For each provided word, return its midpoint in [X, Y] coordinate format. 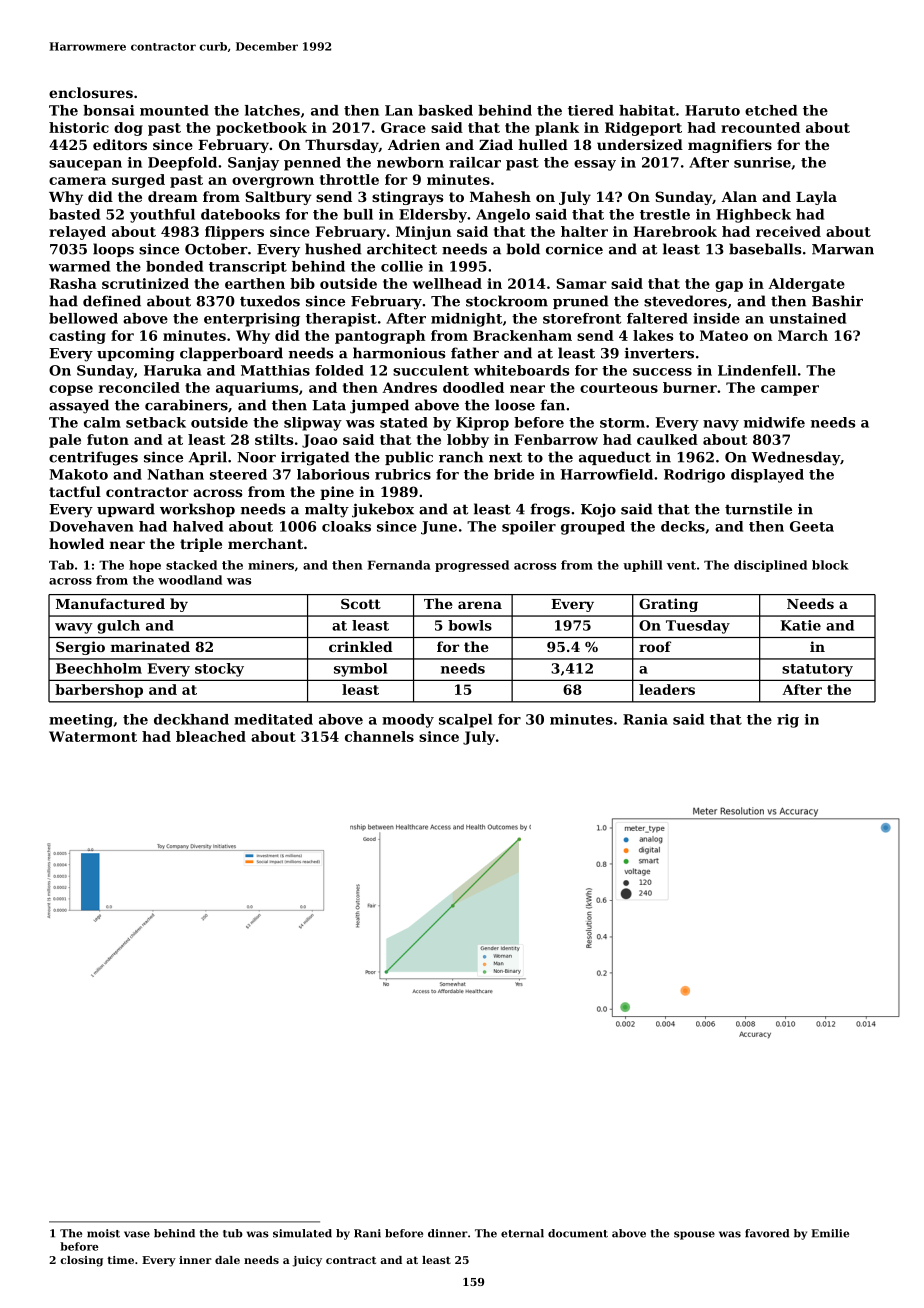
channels [379, 736]
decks [683, 526]
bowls [470, 625]
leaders [667, 689]
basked [445, 110]
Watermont [93, 736]
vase [137, 1234]
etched [771, 110]
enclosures [91, 92]
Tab [61, 565]
